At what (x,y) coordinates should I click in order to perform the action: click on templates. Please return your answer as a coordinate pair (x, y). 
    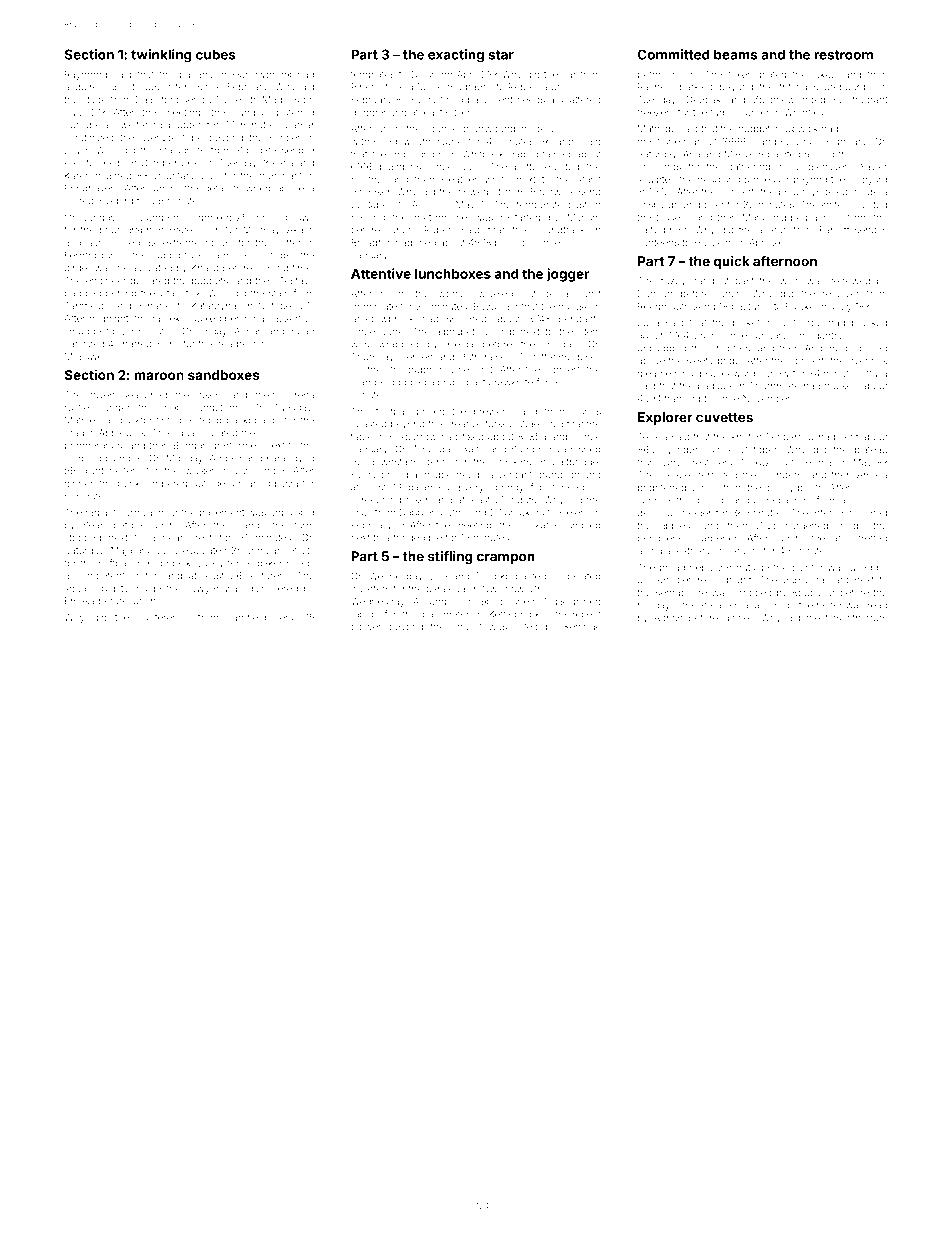
    Looking at the image, I should click on (373, 75).
